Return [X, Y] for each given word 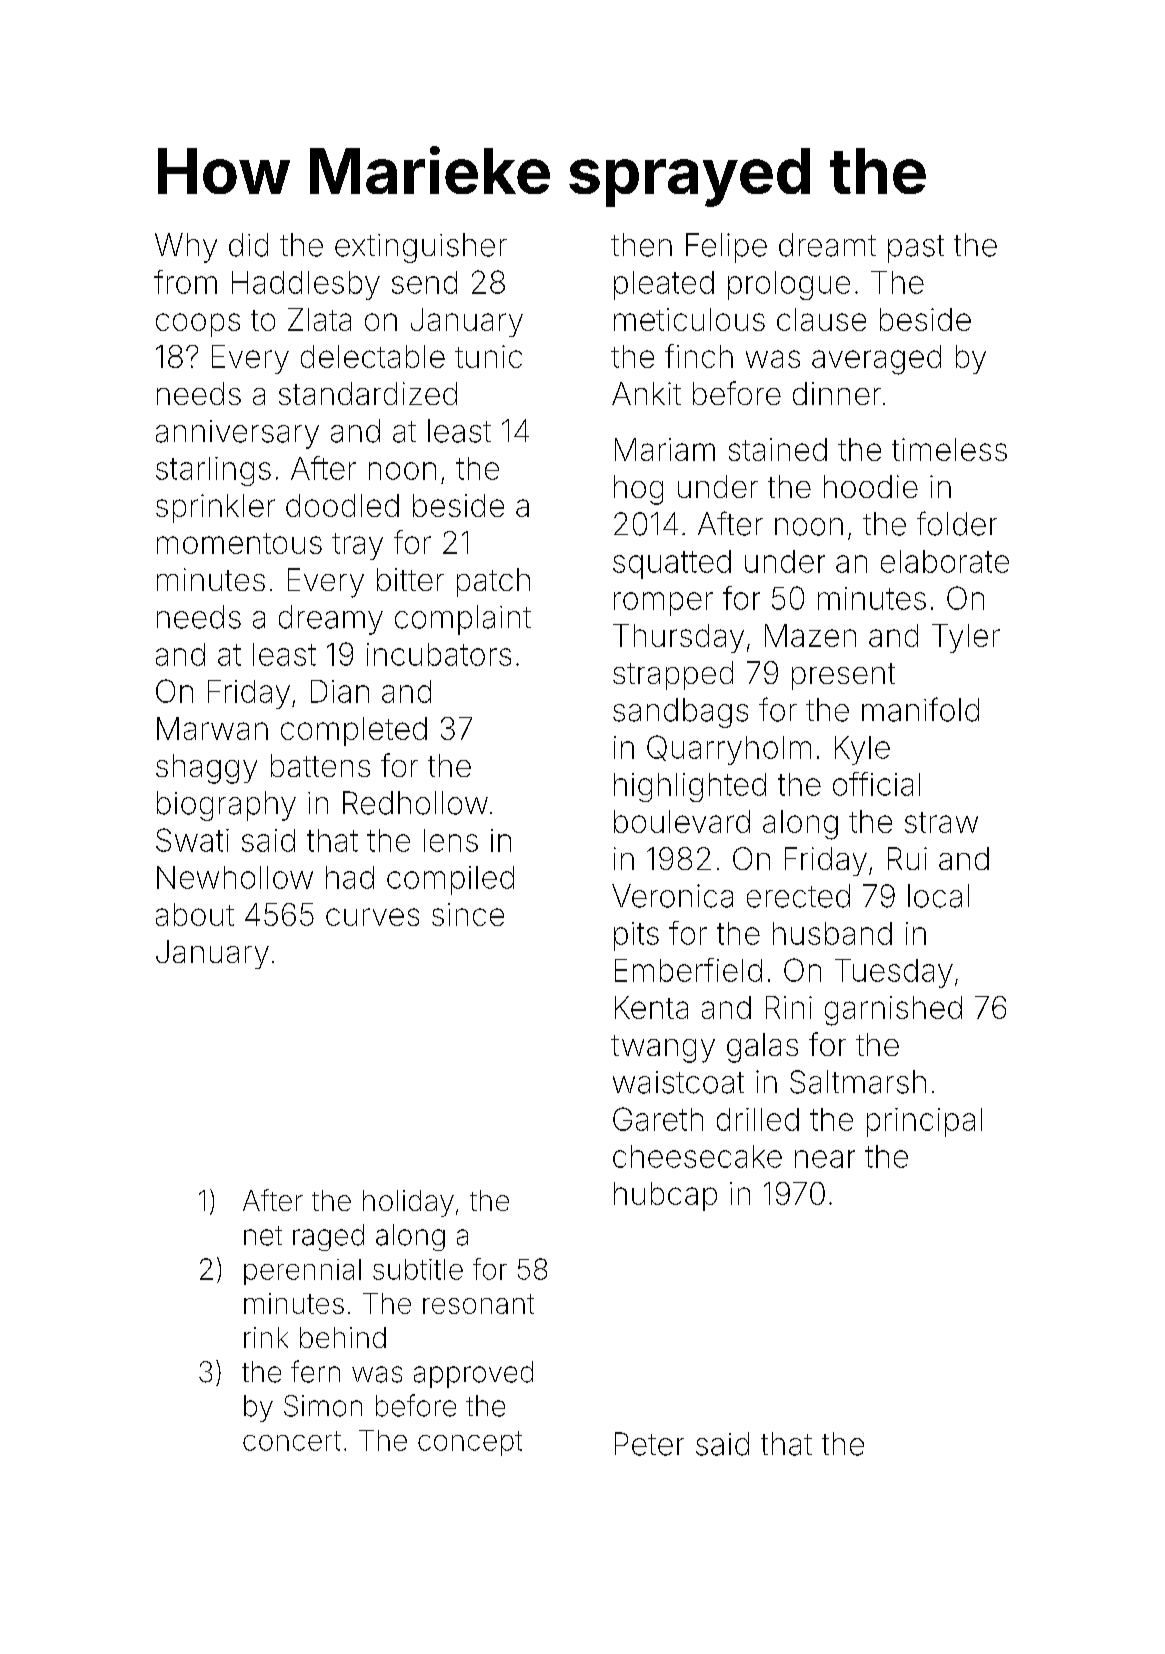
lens [451, 840]
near [825, 1159]
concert [292, 1441]
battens [320, 765]
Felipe [726, 248]
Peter [649, 1444]
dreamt [827, 245]
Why [186, 248]
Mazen [810, 635]
